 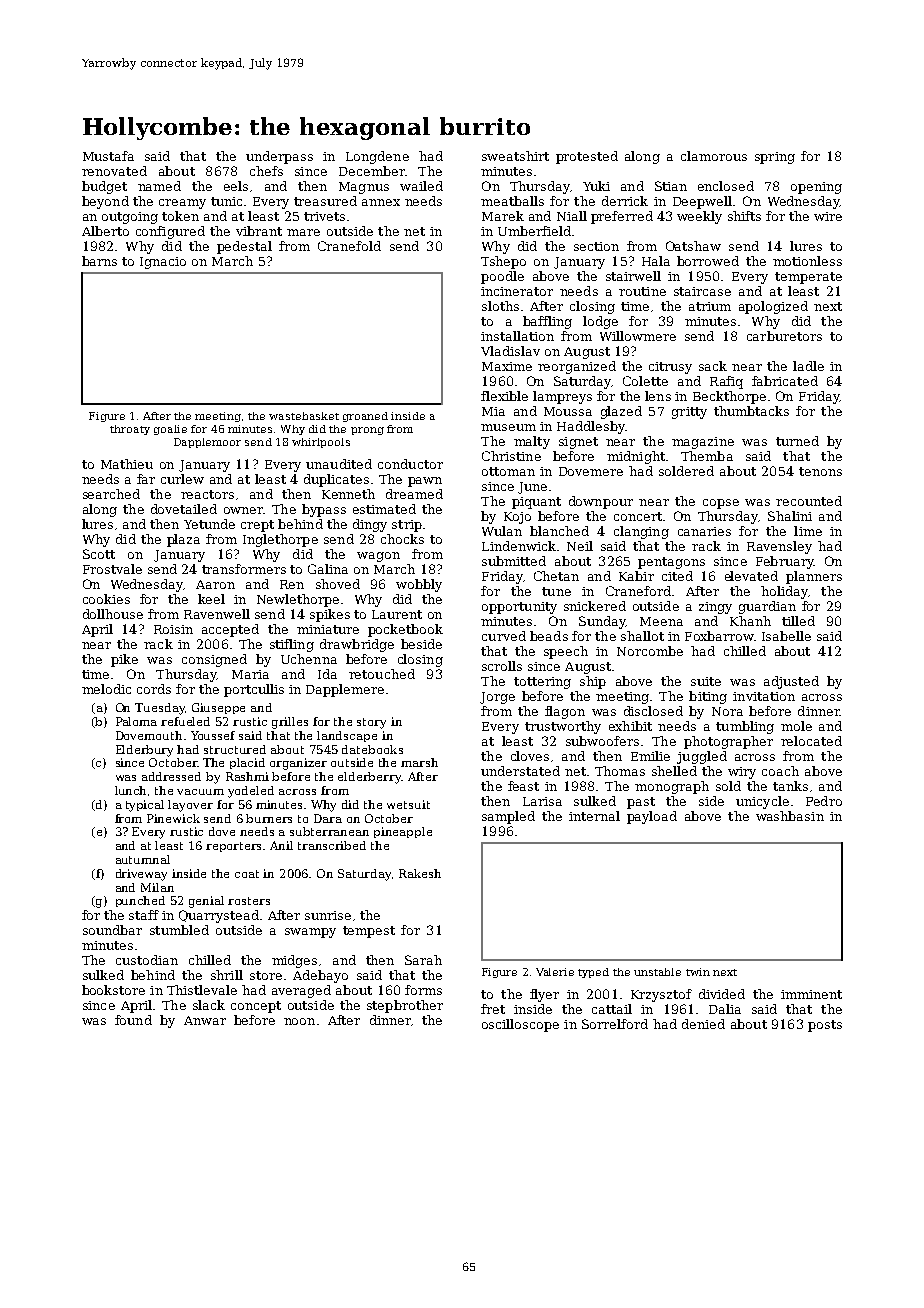 What do you see at coordinates (377, 157) in the image?
I see `Longdene` at bounding box center [377, 157].
